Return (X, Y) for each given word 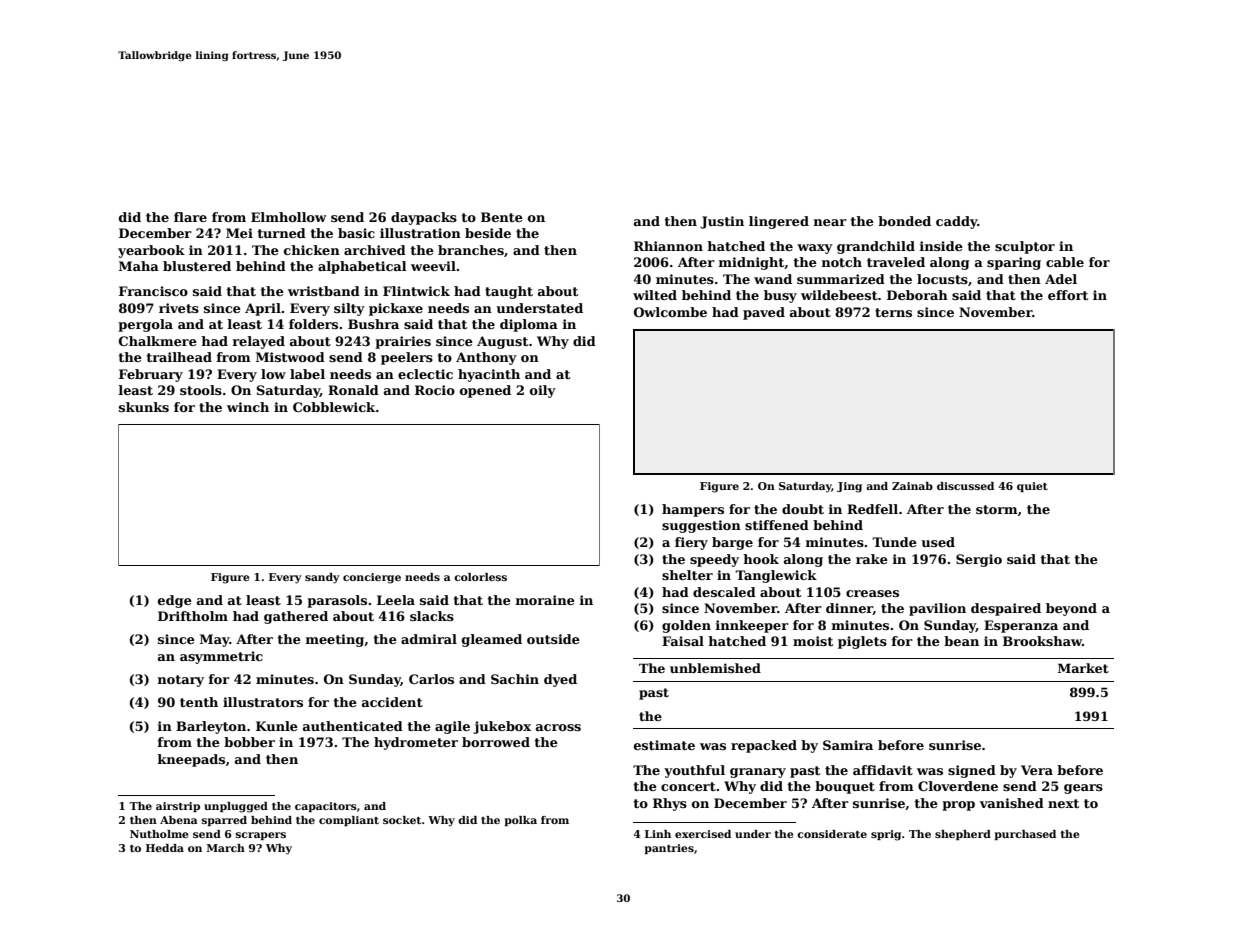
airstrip (178, 807)
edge (175, 601)
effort (1068, 295)
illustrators (263, 702)
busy (780, 296)
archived (375, 250)
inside (941, 246)
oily (543, 391)
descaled (724, 592)
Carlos (431, 679)
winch (248, 407)
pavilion (937, 609)
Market (1083, 668)
